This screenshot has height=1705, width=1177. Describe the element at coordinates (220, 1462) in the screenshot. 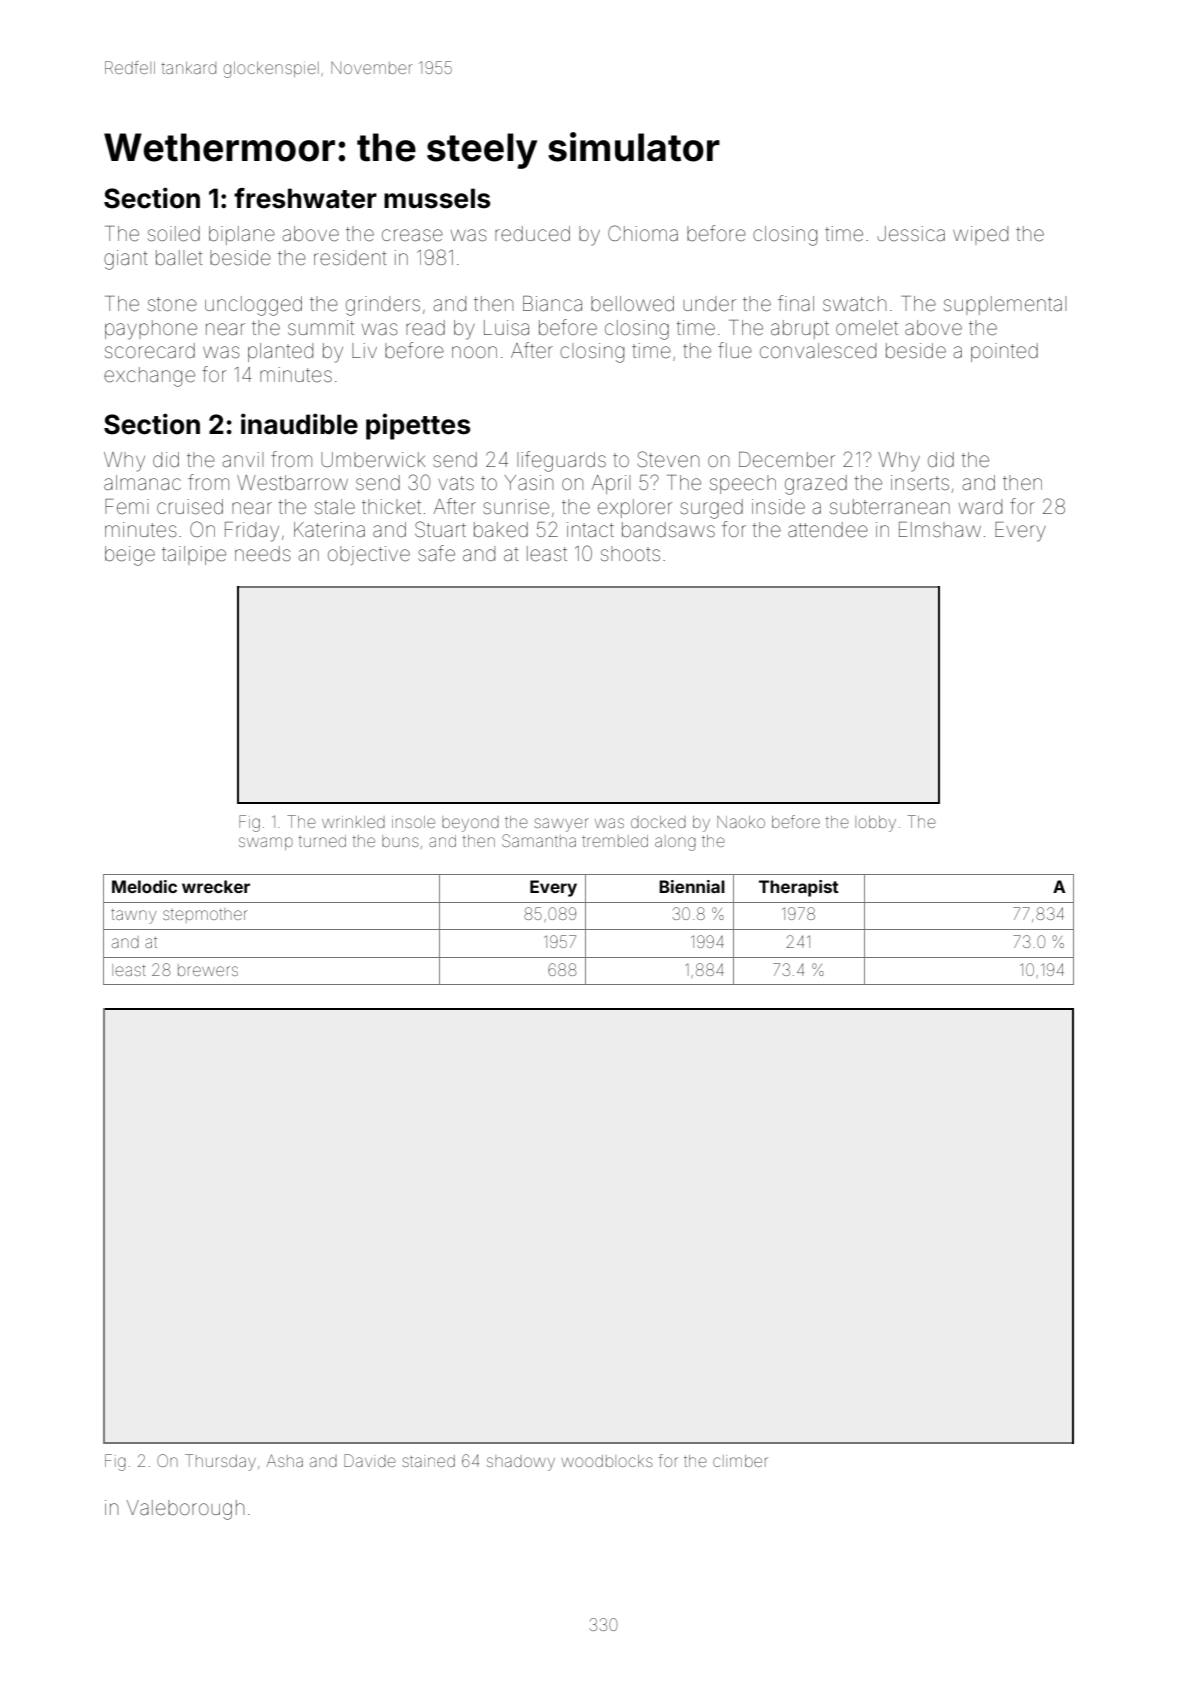

I see `Thursday` at that location.
